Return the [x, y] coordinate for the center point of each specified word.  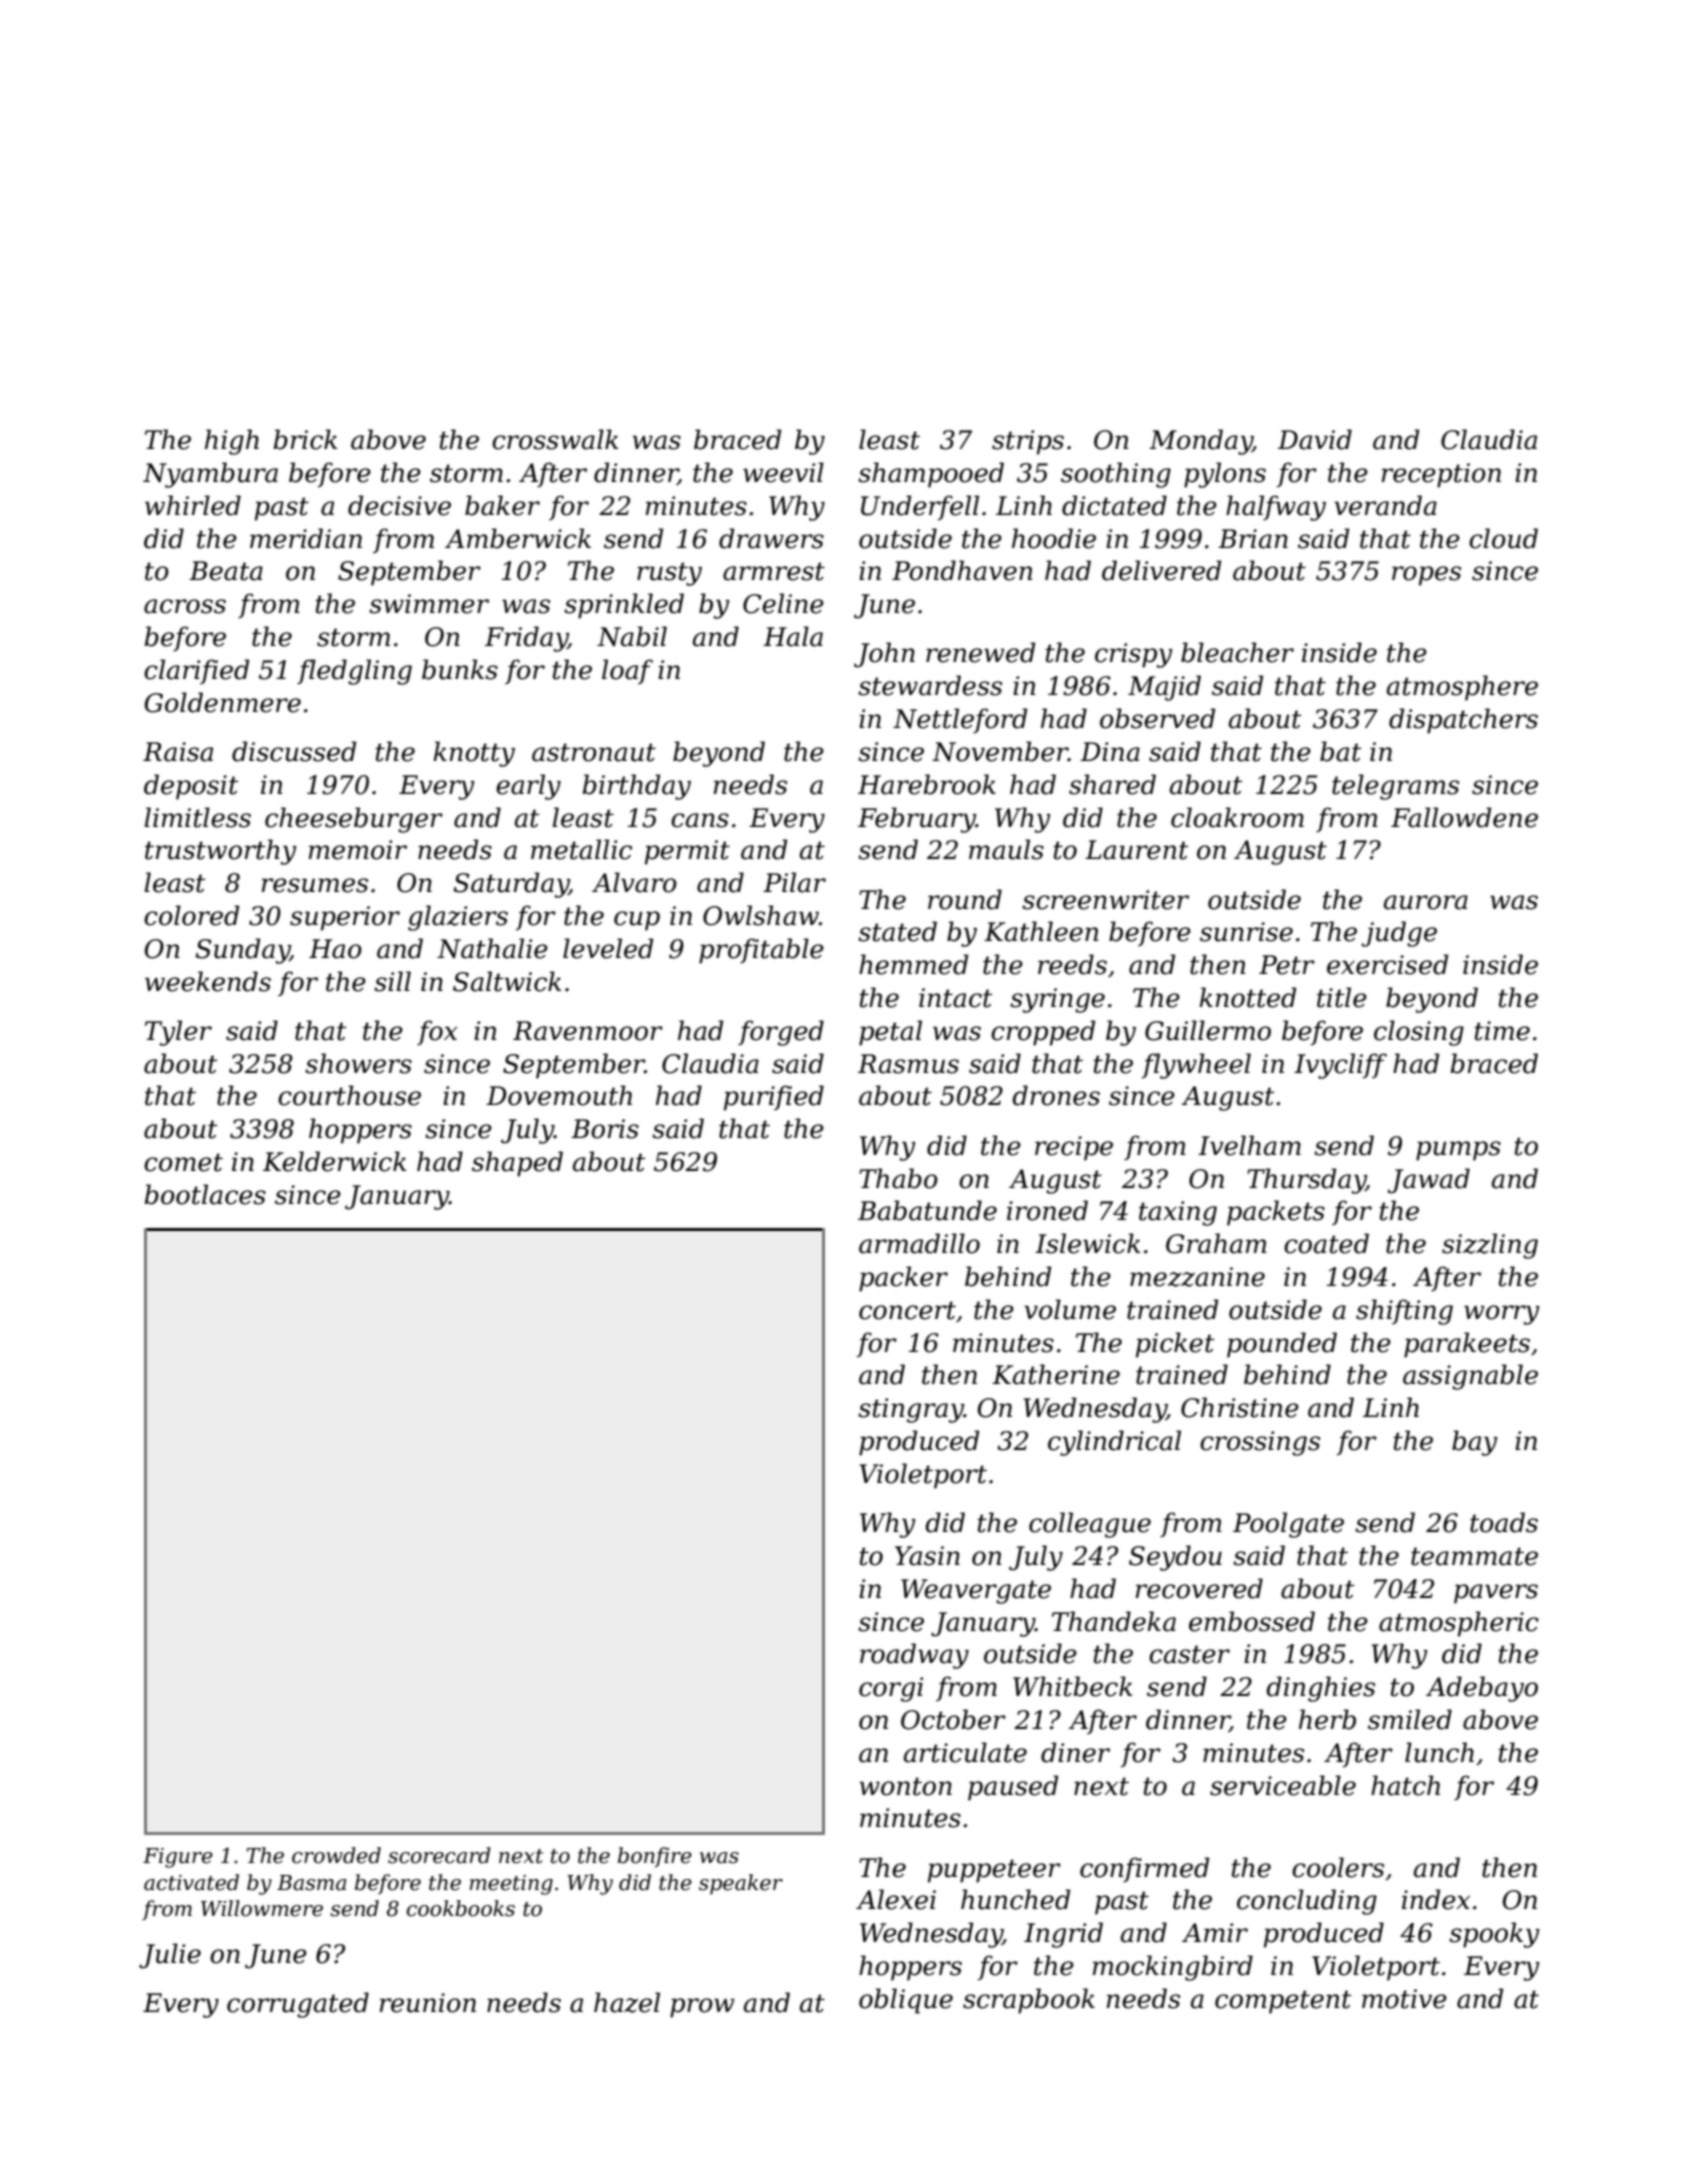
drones [1056, 1095]
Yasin [927, 1556]
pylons [1225, 475]
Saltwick [507, 981]
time [1502, 1031]
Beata [226, 571]
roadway [914, 1656]
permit [687, 852]
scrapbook [1029, 2001]
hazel [627, 2002]
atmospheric [1459, 1624]
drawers [771, 538]
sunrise [1246, 932]
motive [1404, 1999]
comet [183, 1162]
